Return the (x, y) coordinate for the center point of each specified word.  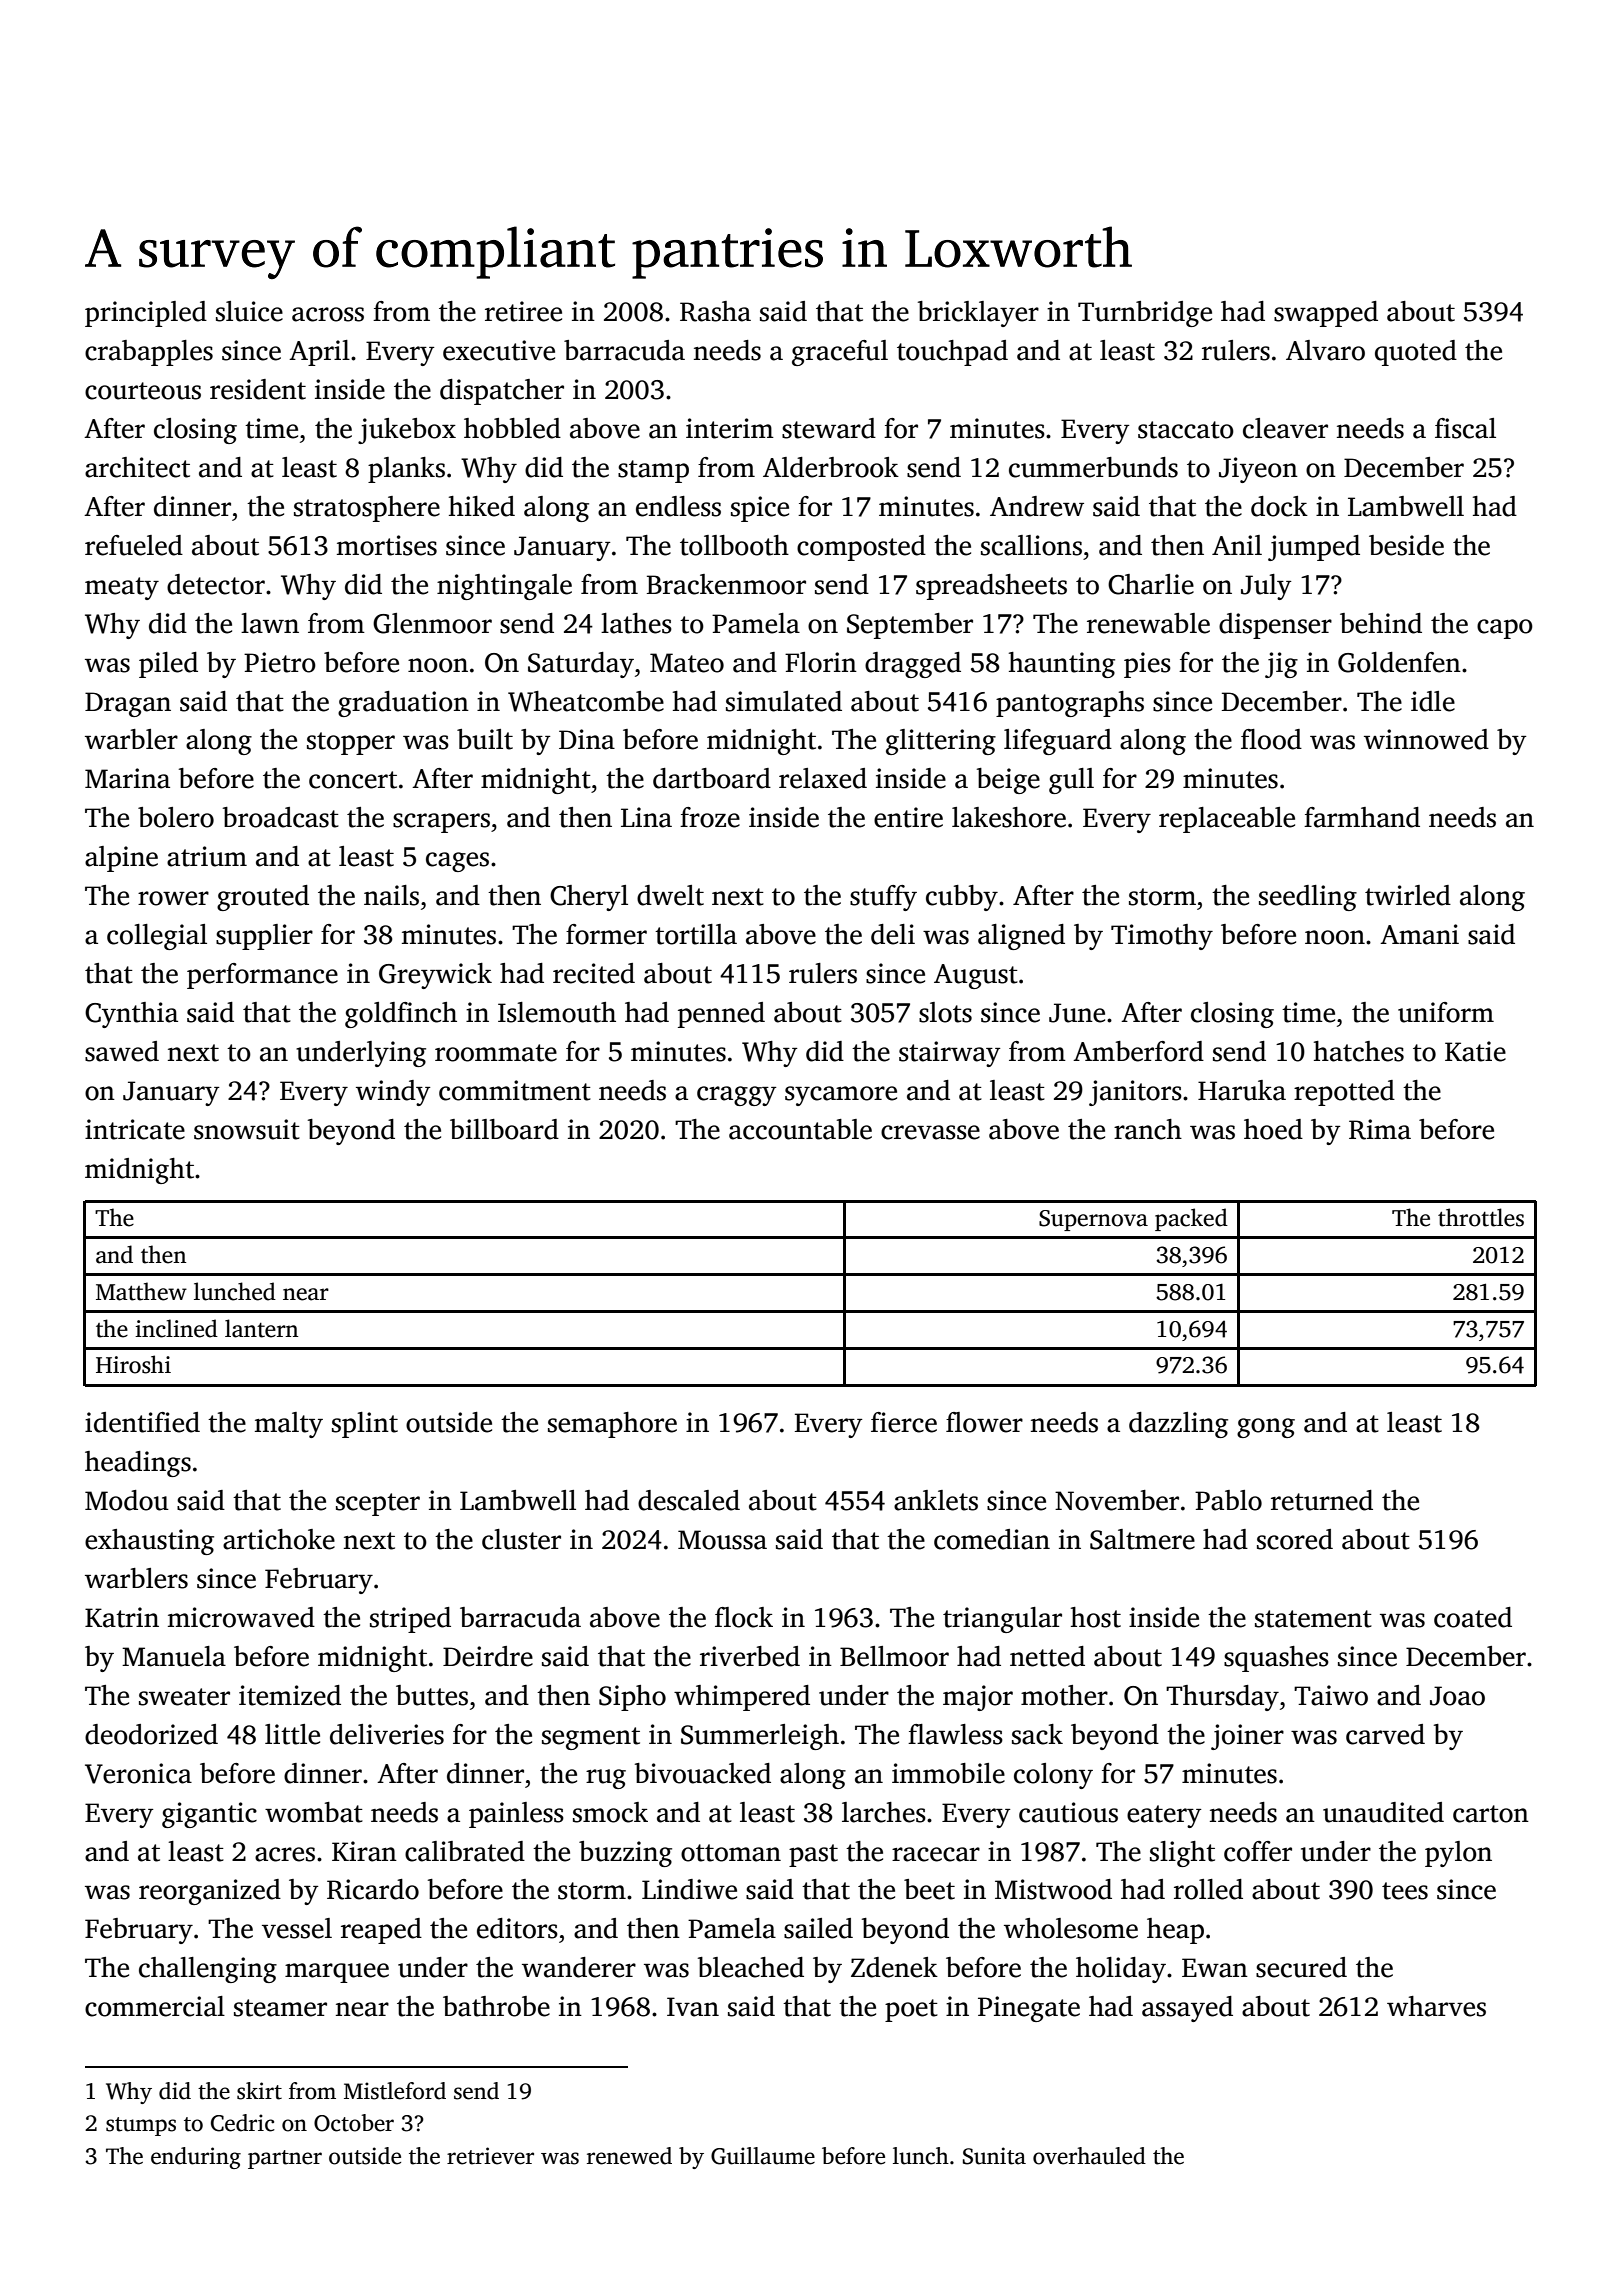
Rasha (715, 311)
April (319, 353)
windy (393, 1093)
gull (1071, 781)
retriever (490, 2156)
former (606, 934)
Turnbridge (1145, 314)
